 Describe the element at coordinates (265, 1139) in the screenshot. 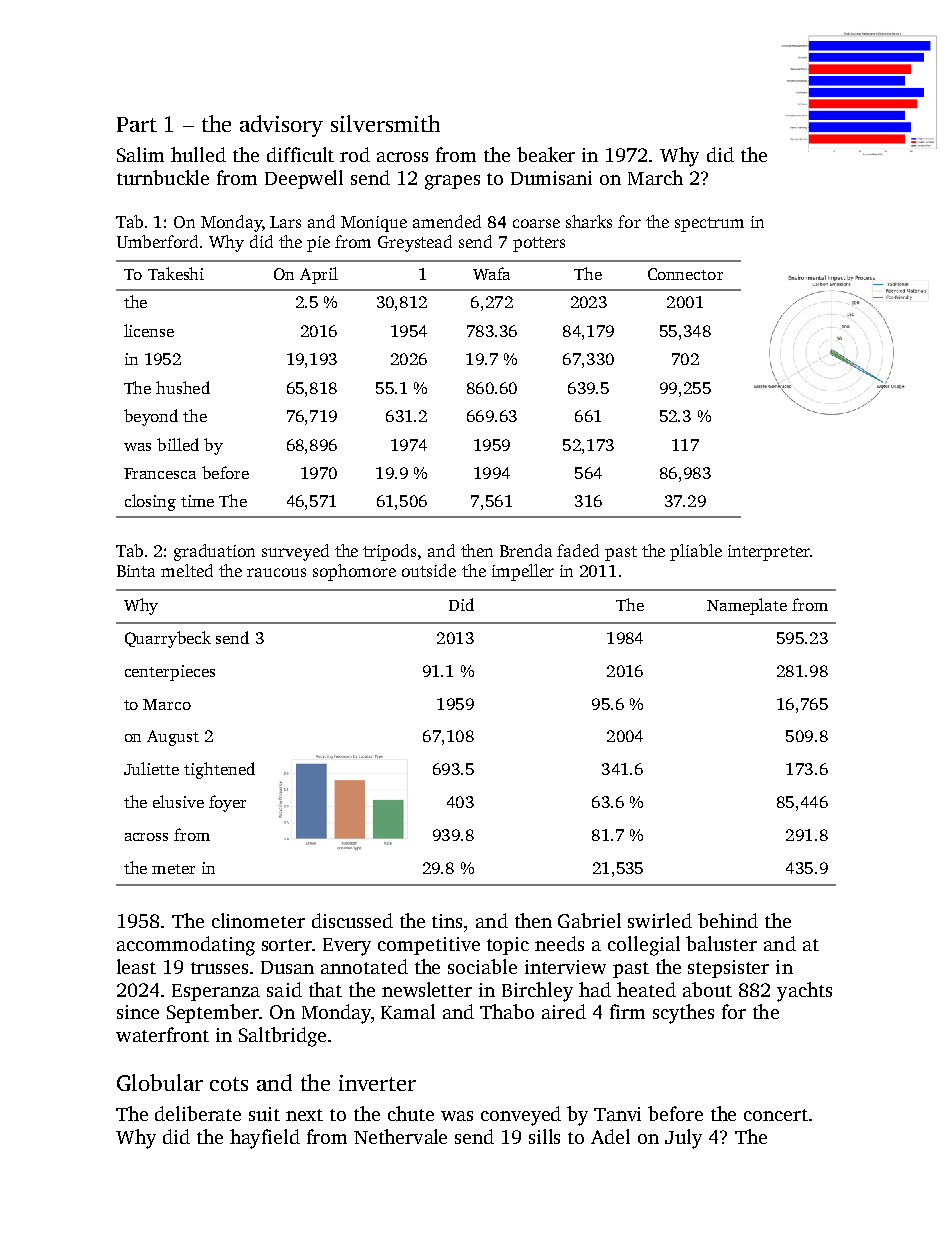

I see `hayfield` at that location.
